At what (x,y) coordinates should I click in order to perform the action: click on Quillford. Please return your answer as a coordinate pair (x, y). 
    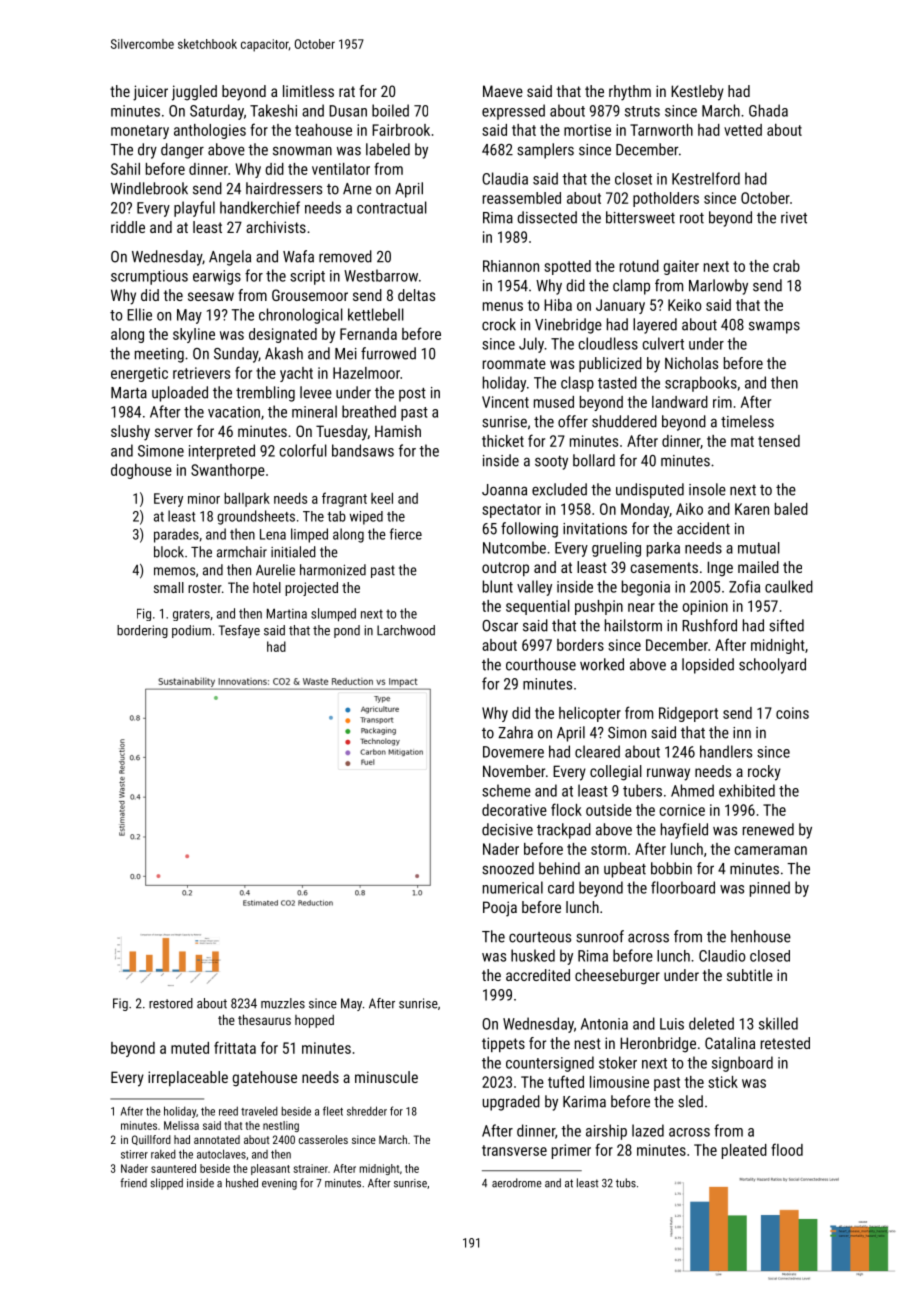
    Looking at the image, I should click on (151, 1140).
